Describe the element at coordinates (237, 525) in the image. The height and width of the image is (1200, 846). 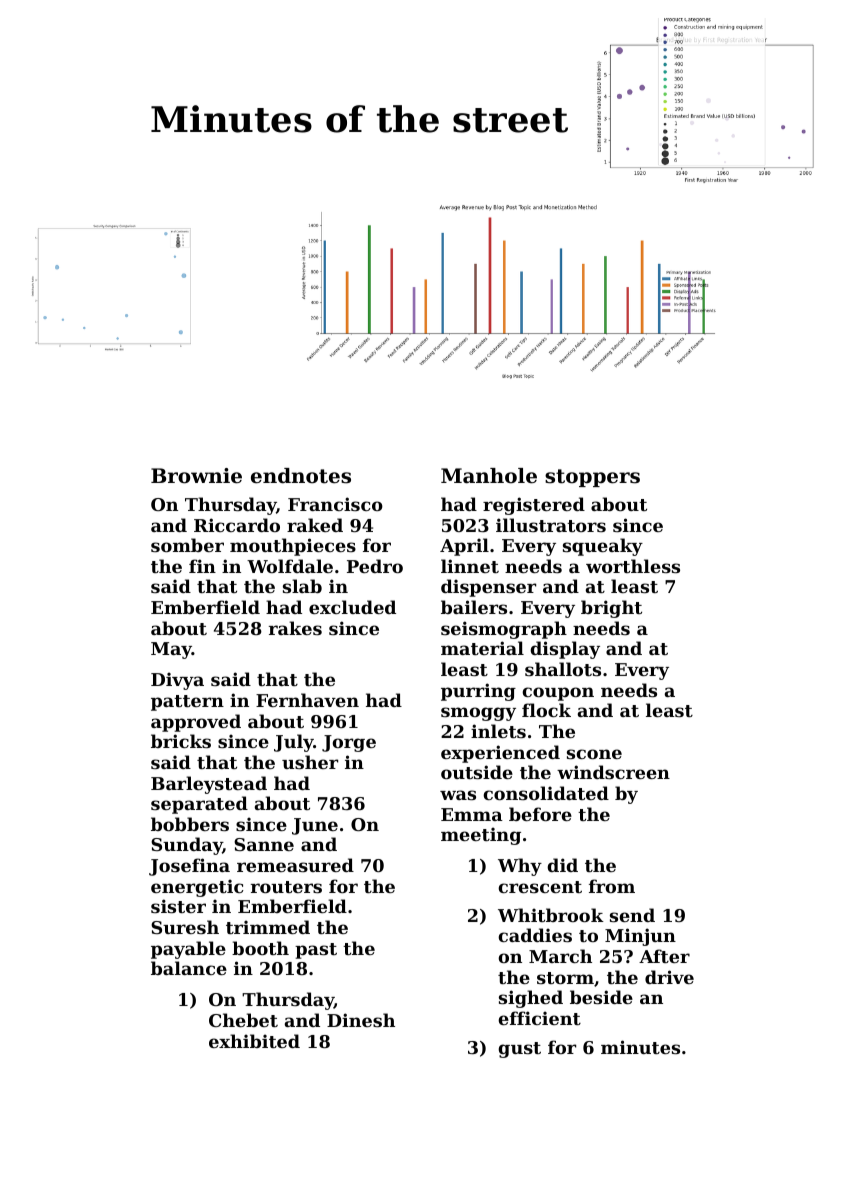
I see `Riccardo` at that location.
